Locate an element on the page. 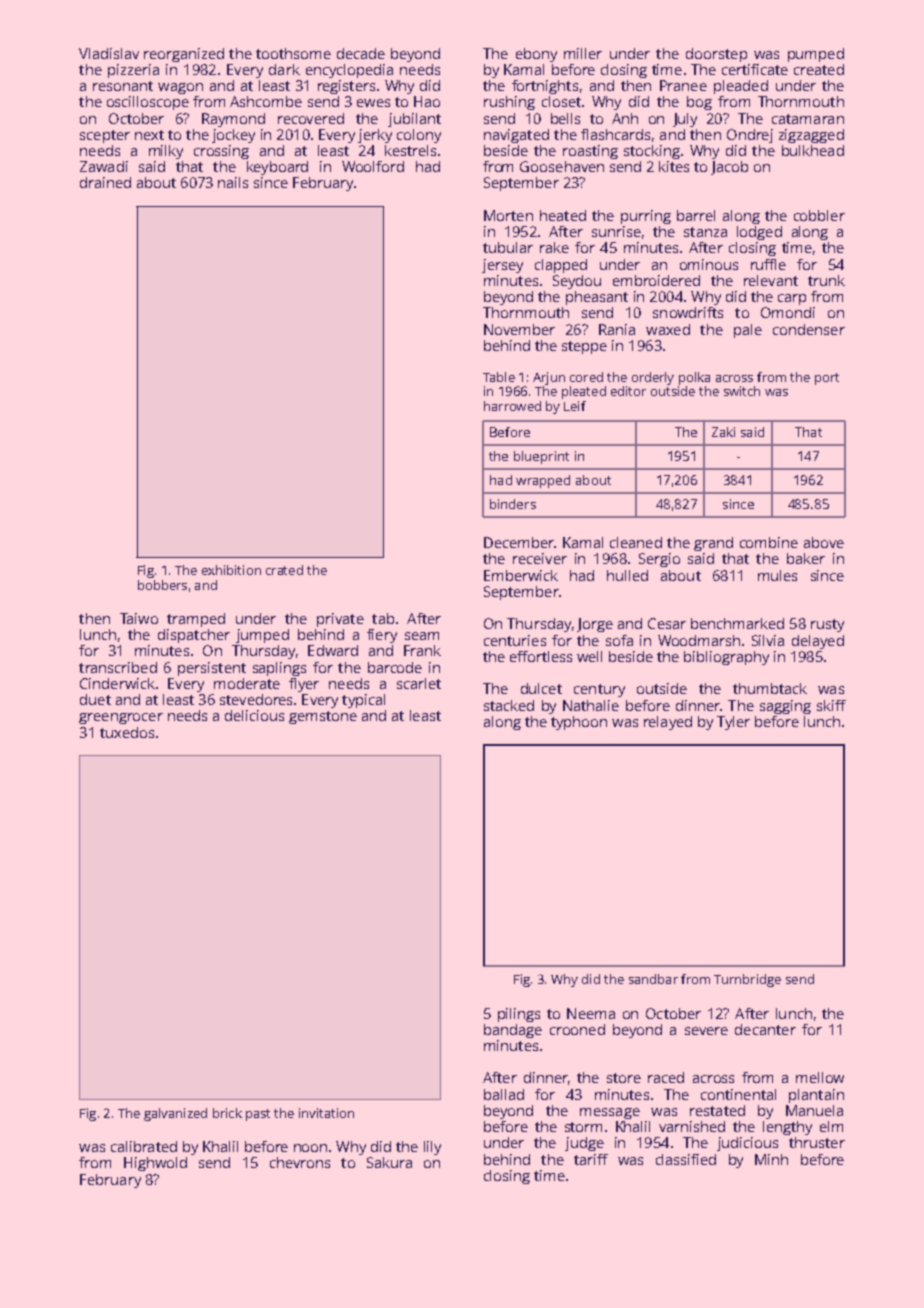 Image resolution: width=924 pixels, height=1308 pixels. rusty is located at coordinates (827, 625).
